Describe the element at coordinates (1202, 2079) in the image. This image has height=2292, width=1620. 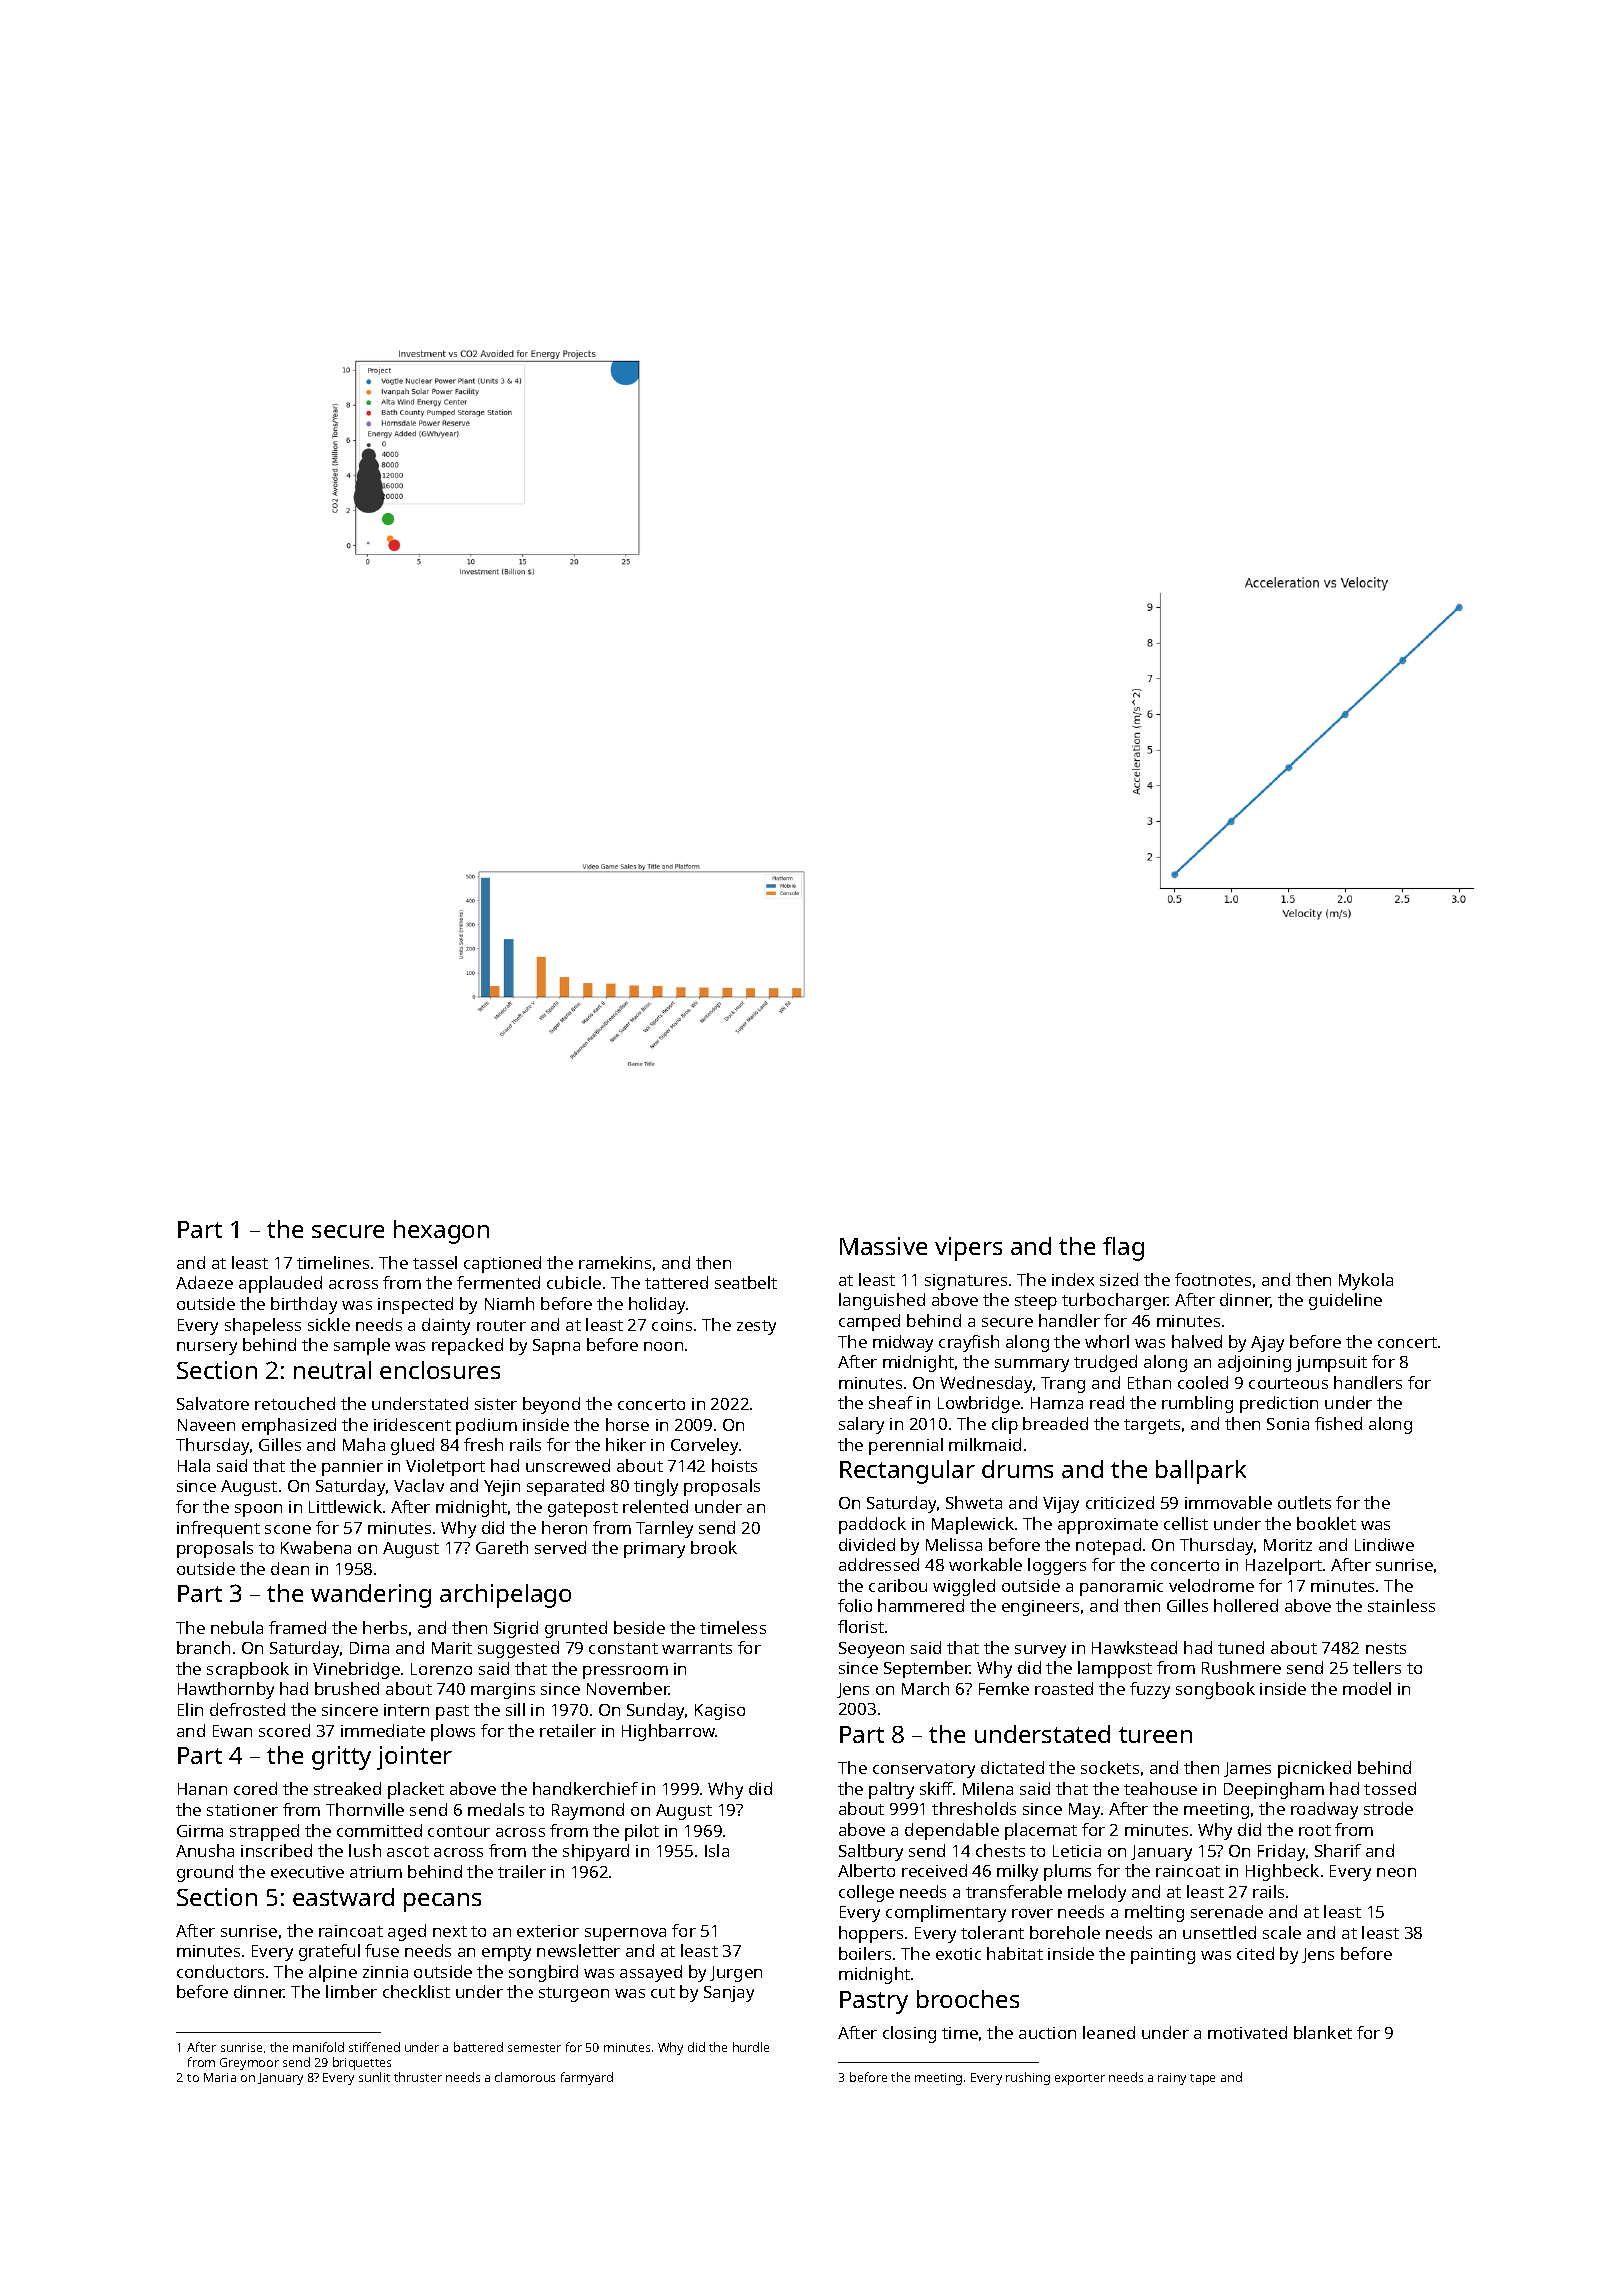
I see `tape` at that location.
